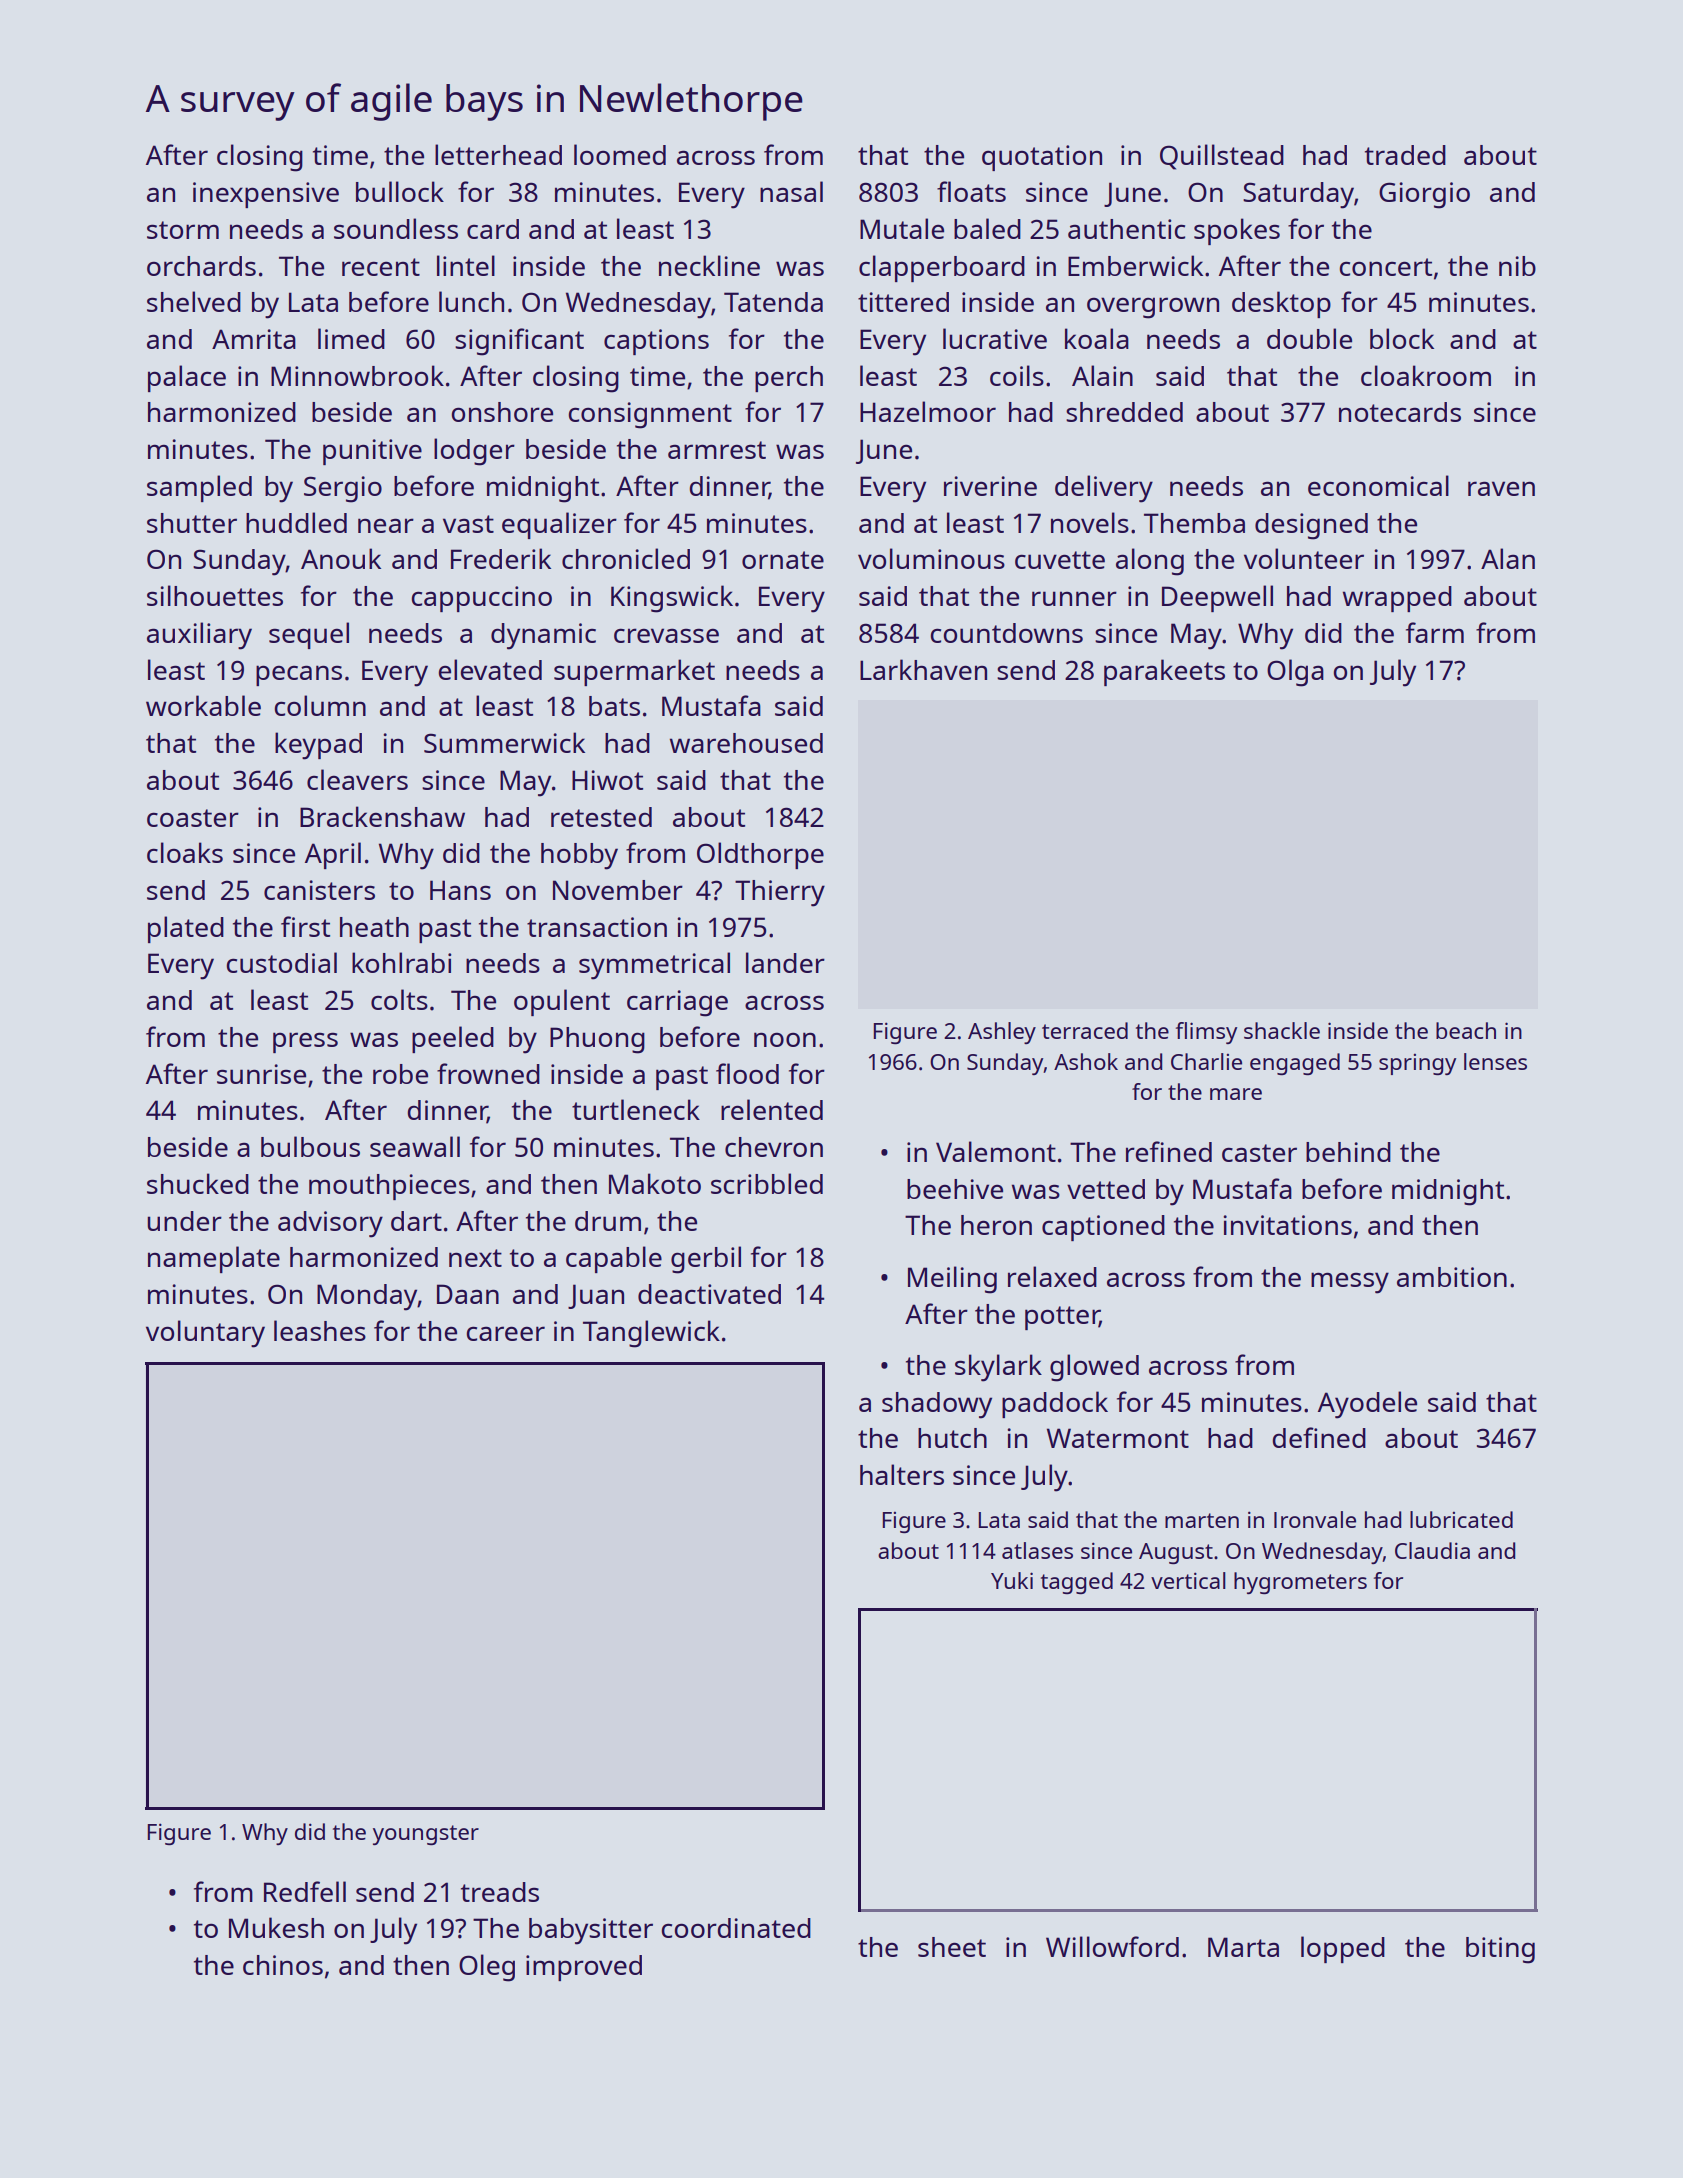  Describe the element at coordinates (1222, 157) in the screenshot. I see `Quillstead` at that location.
